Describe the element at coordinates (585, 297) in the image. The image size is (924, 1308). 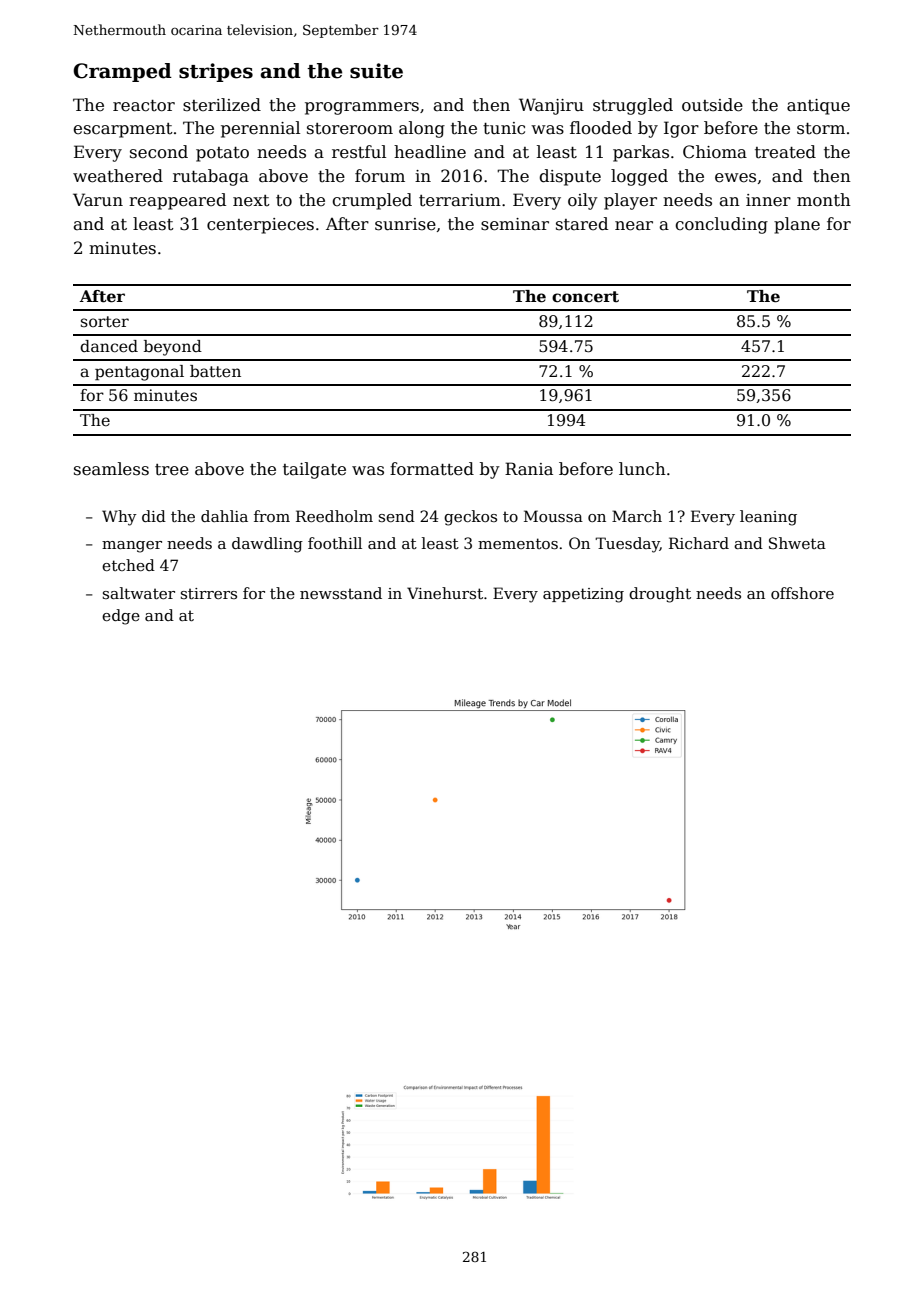
I see `concert` at that location.
